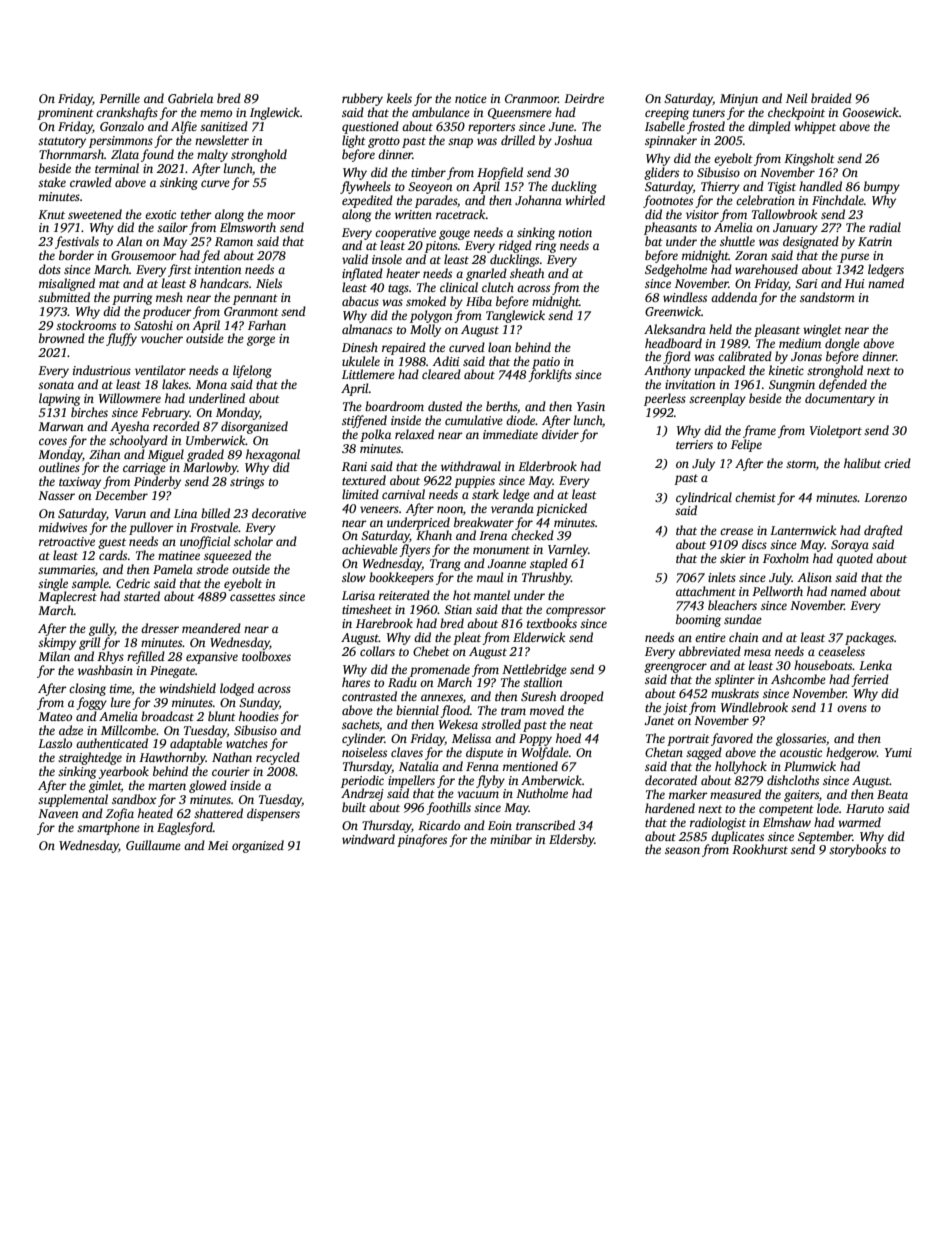 The height and width of the screenshot is (1233, 952). What do you see at coordinates (786, 370) in the screenshot?
I see `kinetic` at bounding box center [786, 370].
